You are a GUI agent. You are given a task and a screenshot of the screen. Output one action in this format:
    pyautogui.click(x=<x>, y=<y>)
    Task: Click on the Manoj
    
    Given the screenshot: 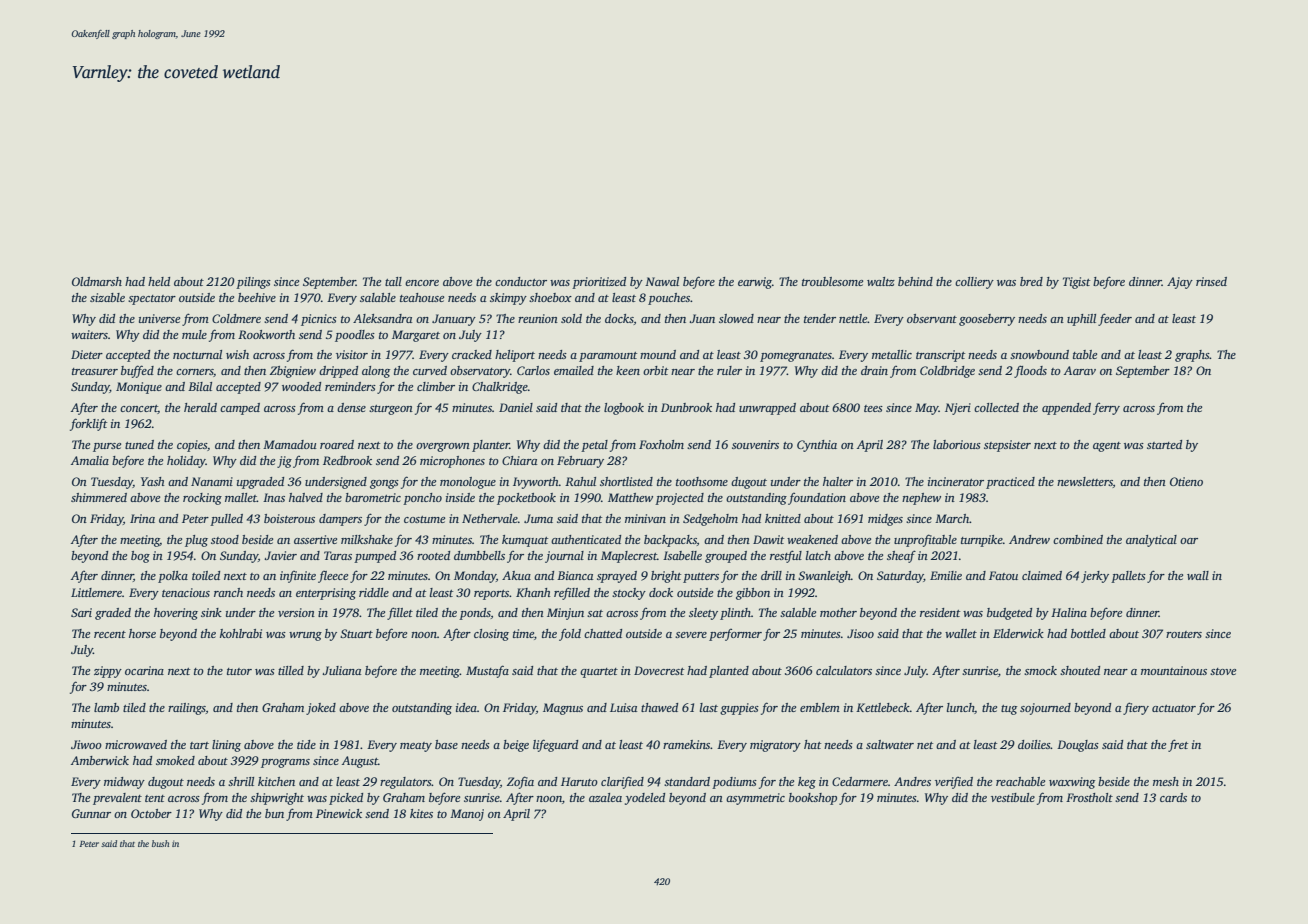 What is the action you would take?
    pyautogui.click(x=467, y=815)
